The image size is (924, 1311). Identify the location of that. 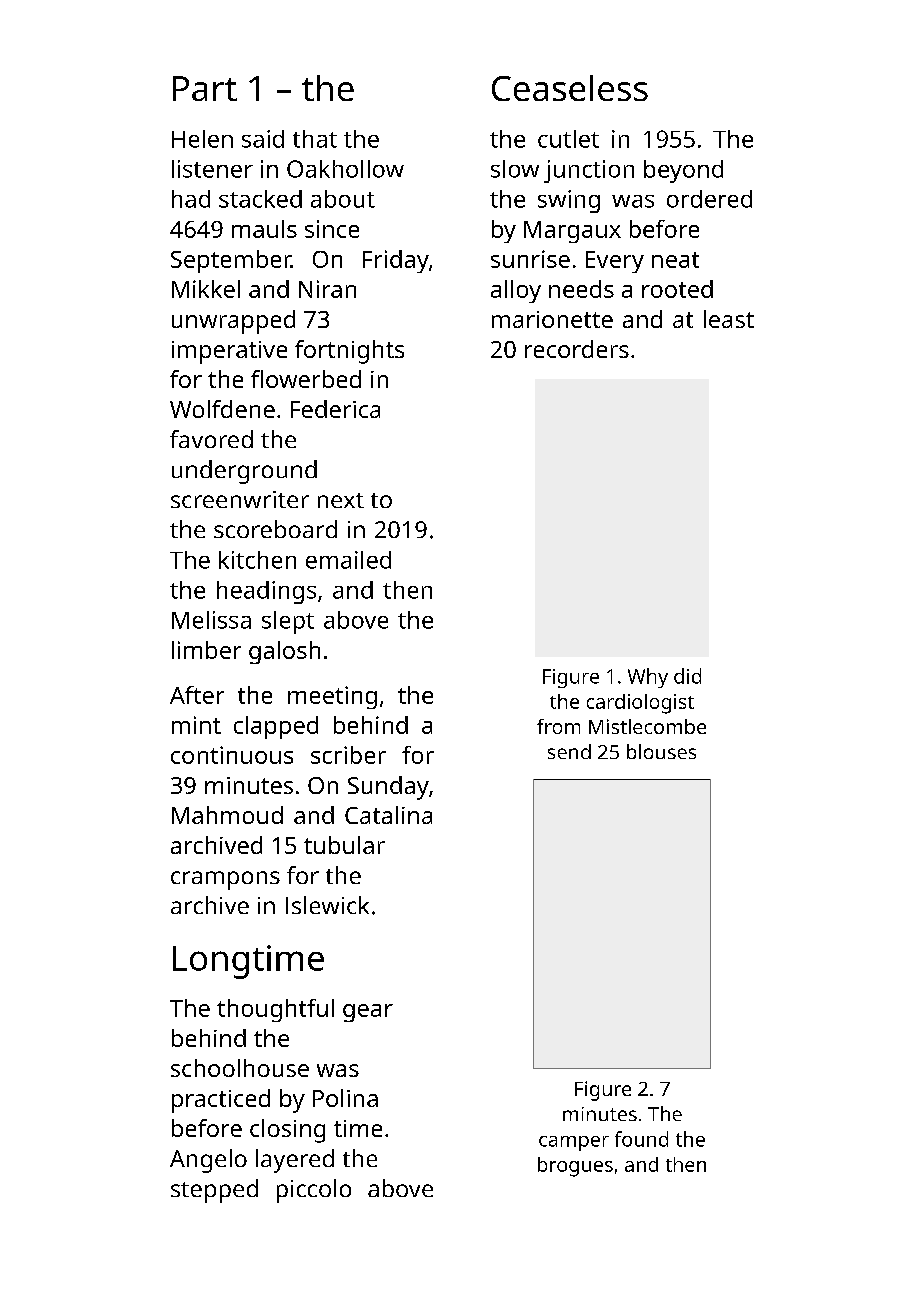
(315, 139).
